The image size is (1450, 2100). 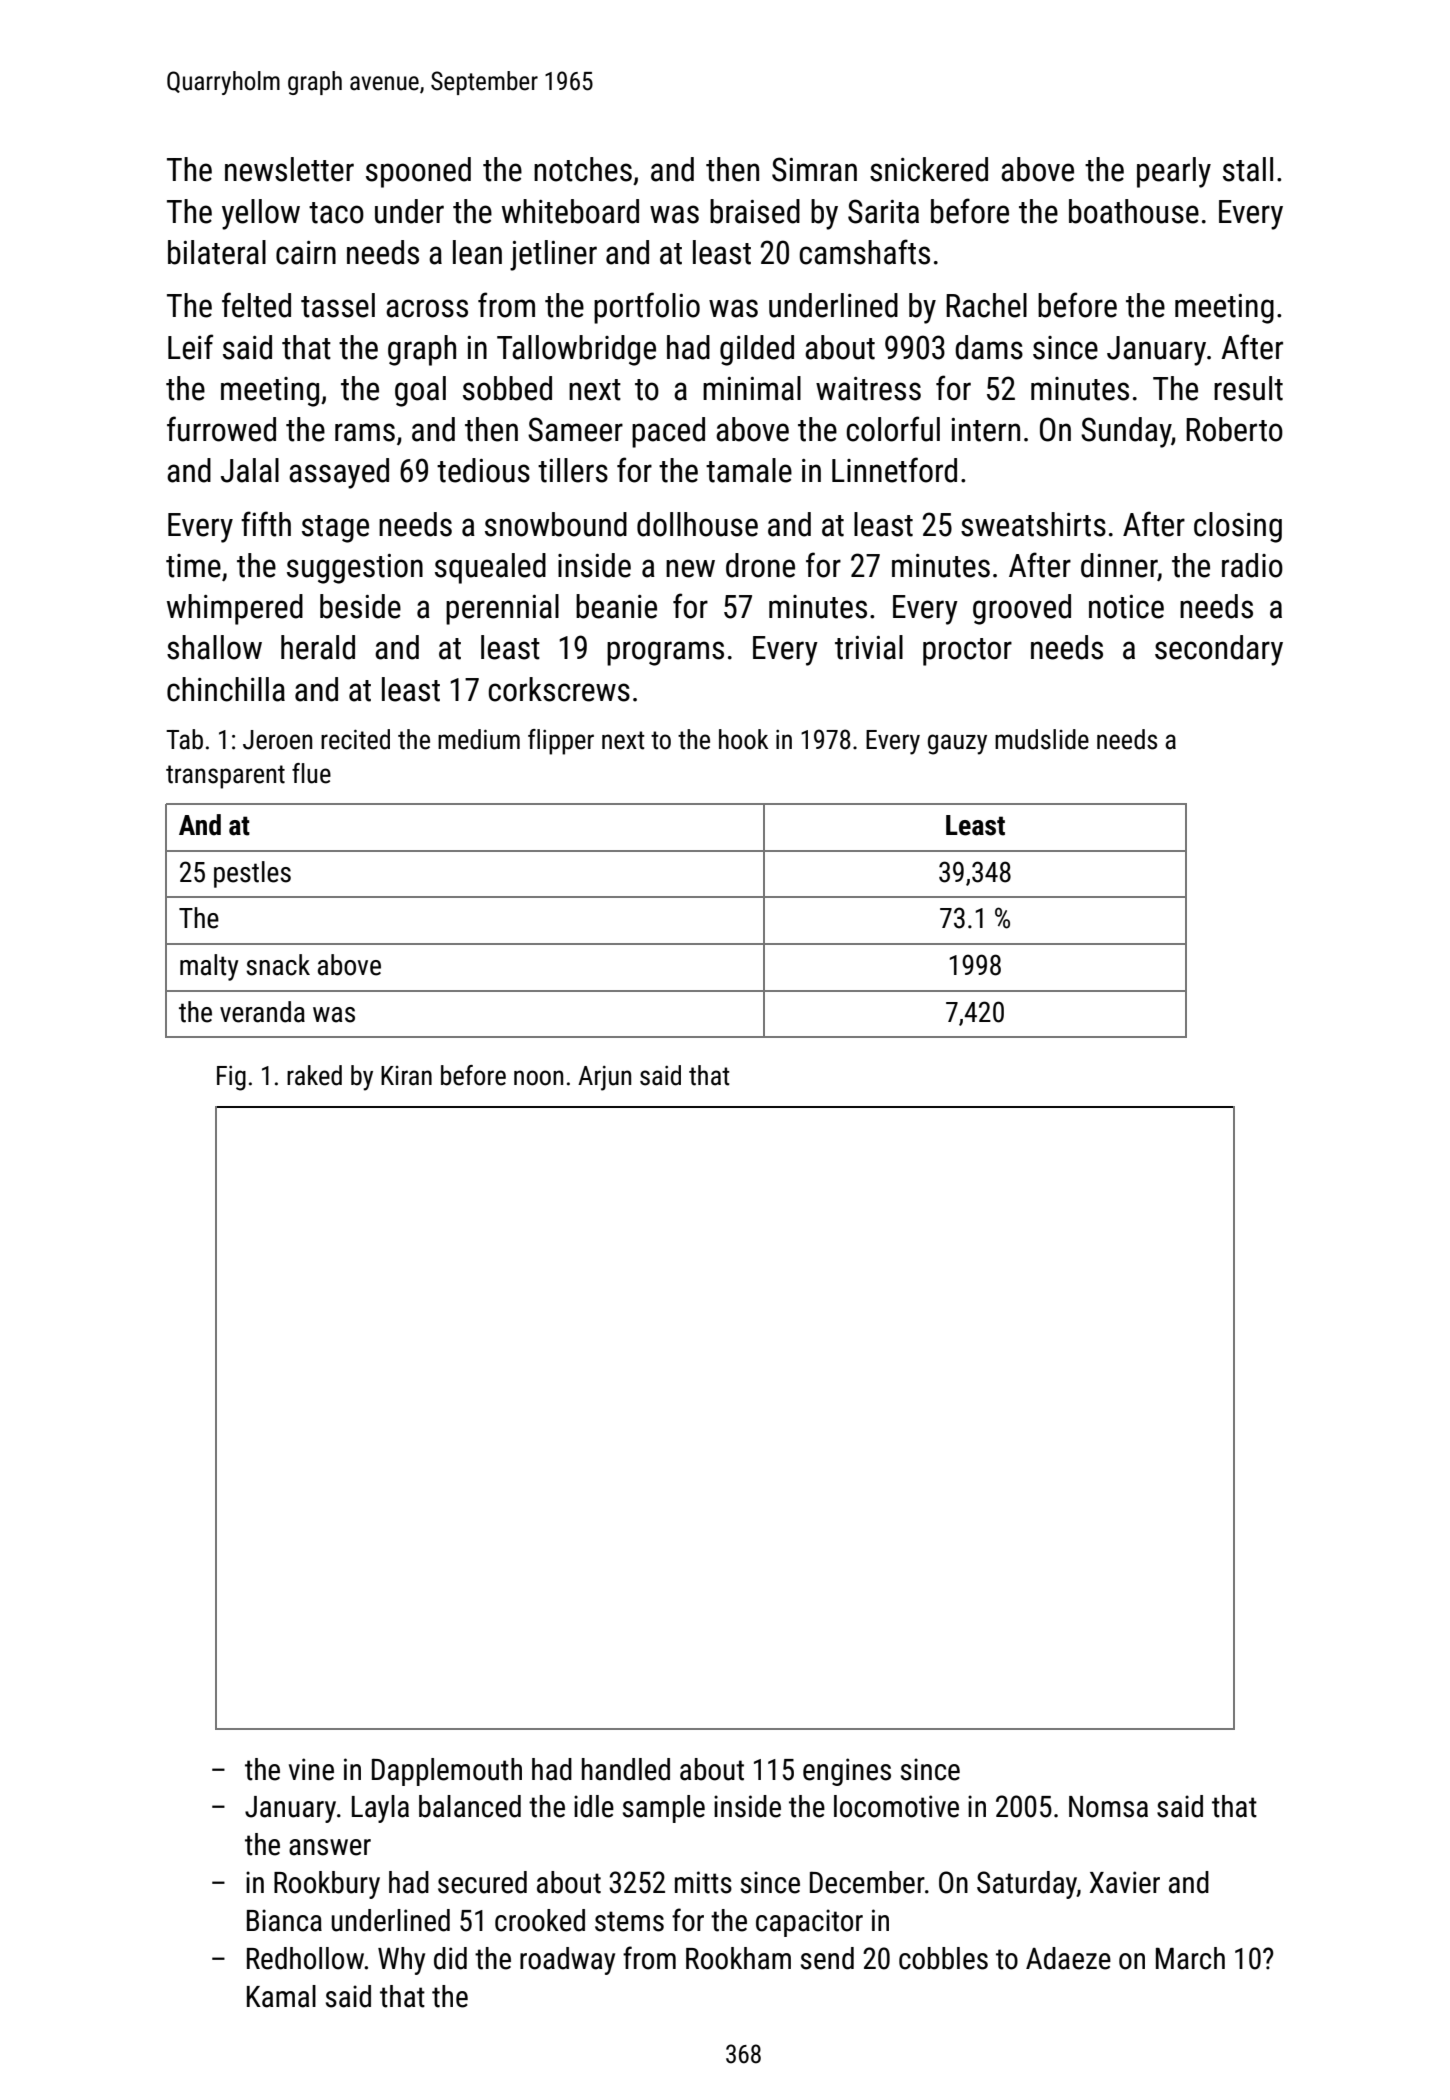 I want to click on Redhollow, so click(x=306, y=1958).
